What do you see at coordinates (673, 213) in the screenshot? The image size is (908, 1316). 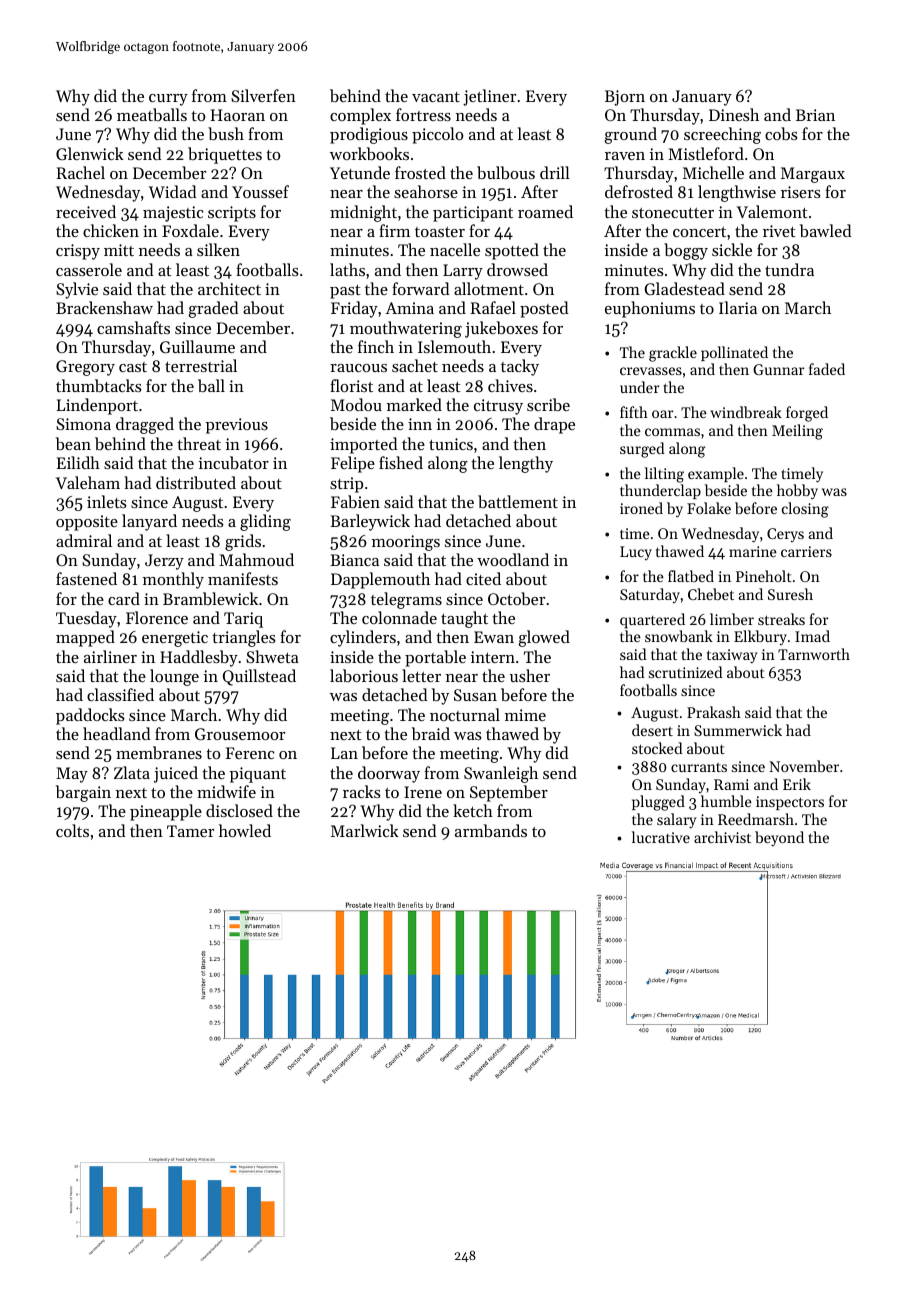 I see `stonecutter` at bounding box center [673, 213].
